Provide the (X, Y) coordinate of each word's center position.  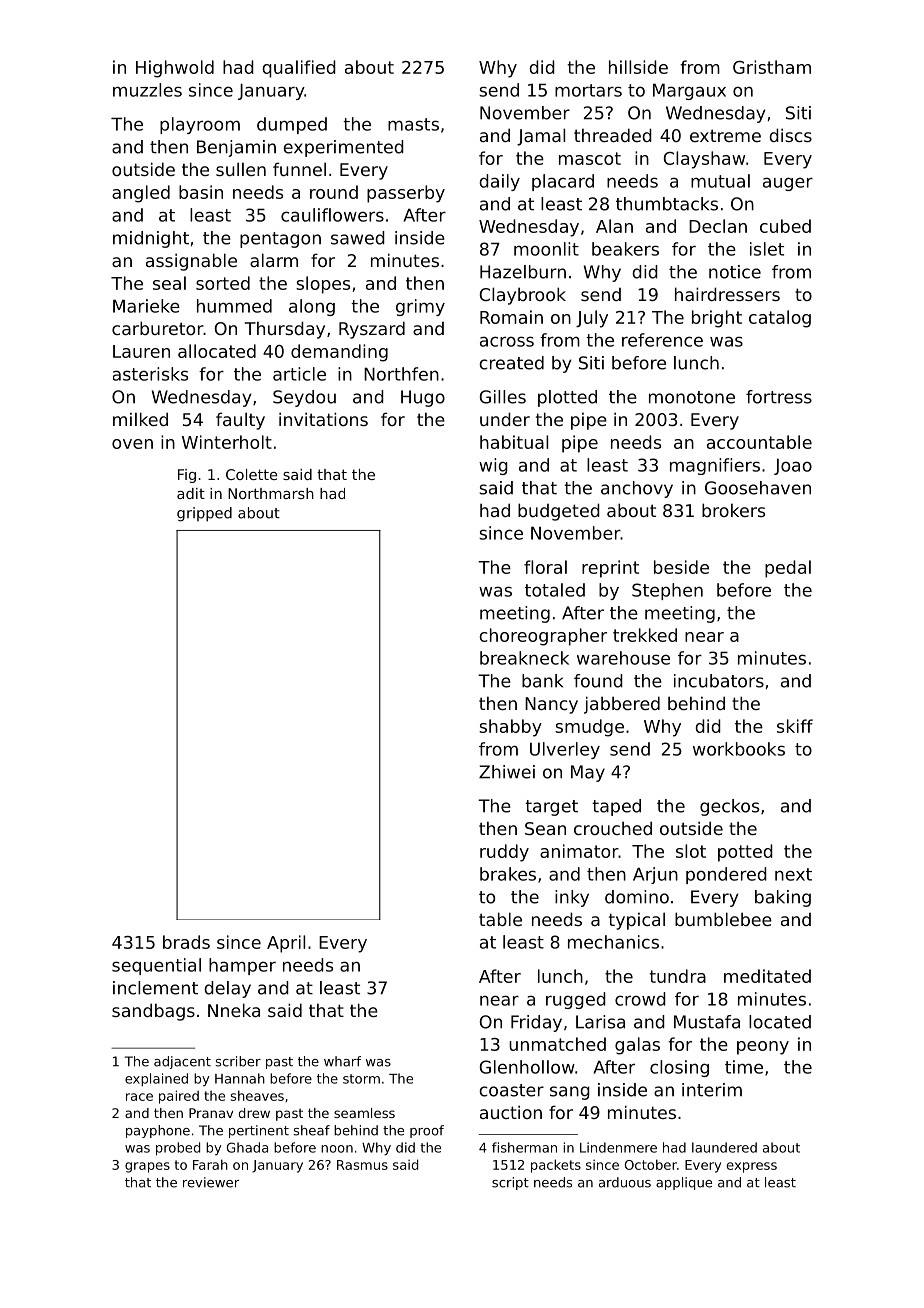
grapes (147, 1167)
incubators (719, 681)
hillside (638, 67)
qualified (299, 69)
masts (413, 124)
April (286, 944)
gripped (204, 514)
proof (427, 1131)
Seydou (304, 398)
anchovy (637, 489)
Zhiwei (507, 772)
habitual (514, 442)
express (752, 1167)
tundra (678, 976)
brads (186, 942)
